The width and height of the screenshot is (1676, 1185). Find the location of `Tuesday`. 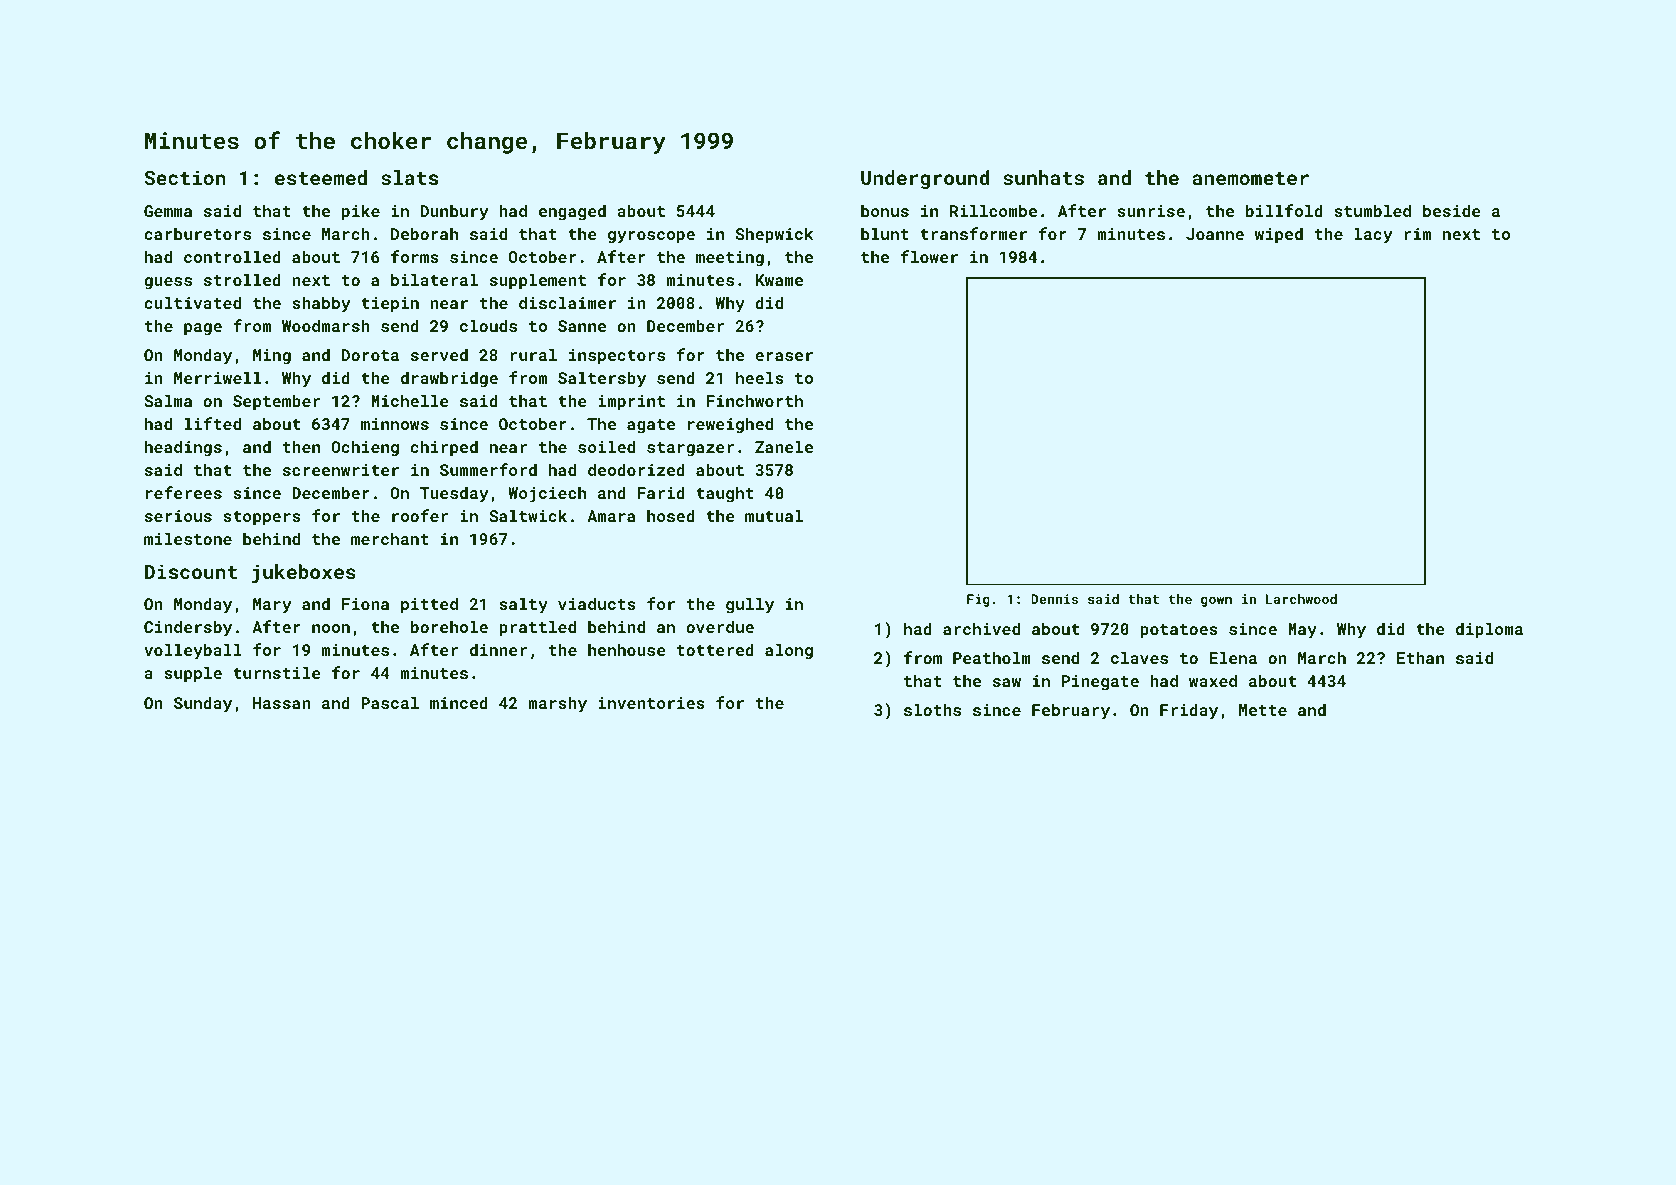

Tuesday is located at coordinates (454, 494).
